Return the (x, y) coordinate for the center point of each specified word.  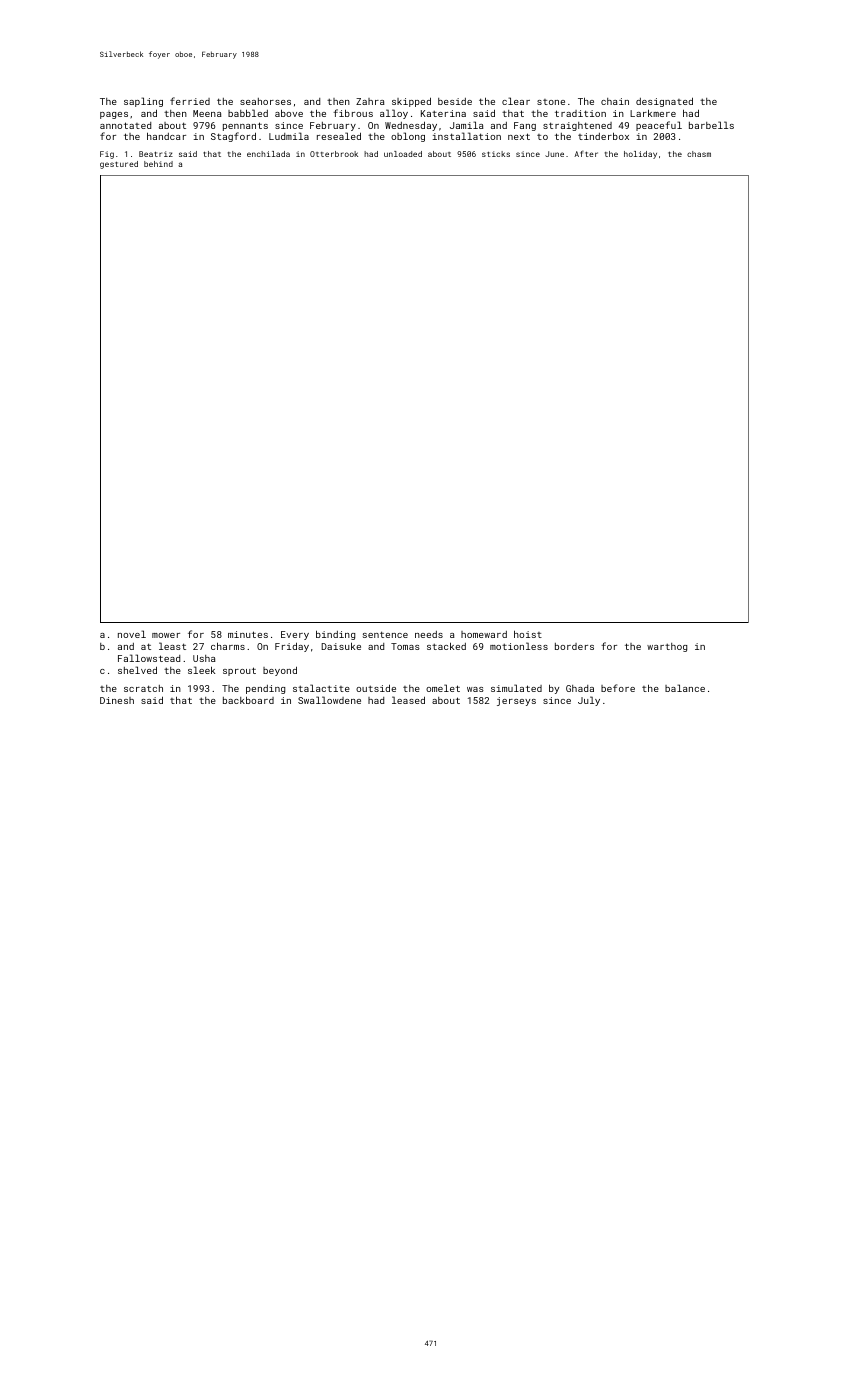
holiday (640, 155)
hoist (528, 634)
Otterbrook (334, 154)
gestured (119, 165)
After (586, 153)
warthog (667, 647)
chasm (699, 154)
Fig (107, 155)
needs (429, 634)
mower (166, 635)
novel (132, 634)
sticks (496, 154)
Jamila (467, 125)
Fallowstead (149, 658)
